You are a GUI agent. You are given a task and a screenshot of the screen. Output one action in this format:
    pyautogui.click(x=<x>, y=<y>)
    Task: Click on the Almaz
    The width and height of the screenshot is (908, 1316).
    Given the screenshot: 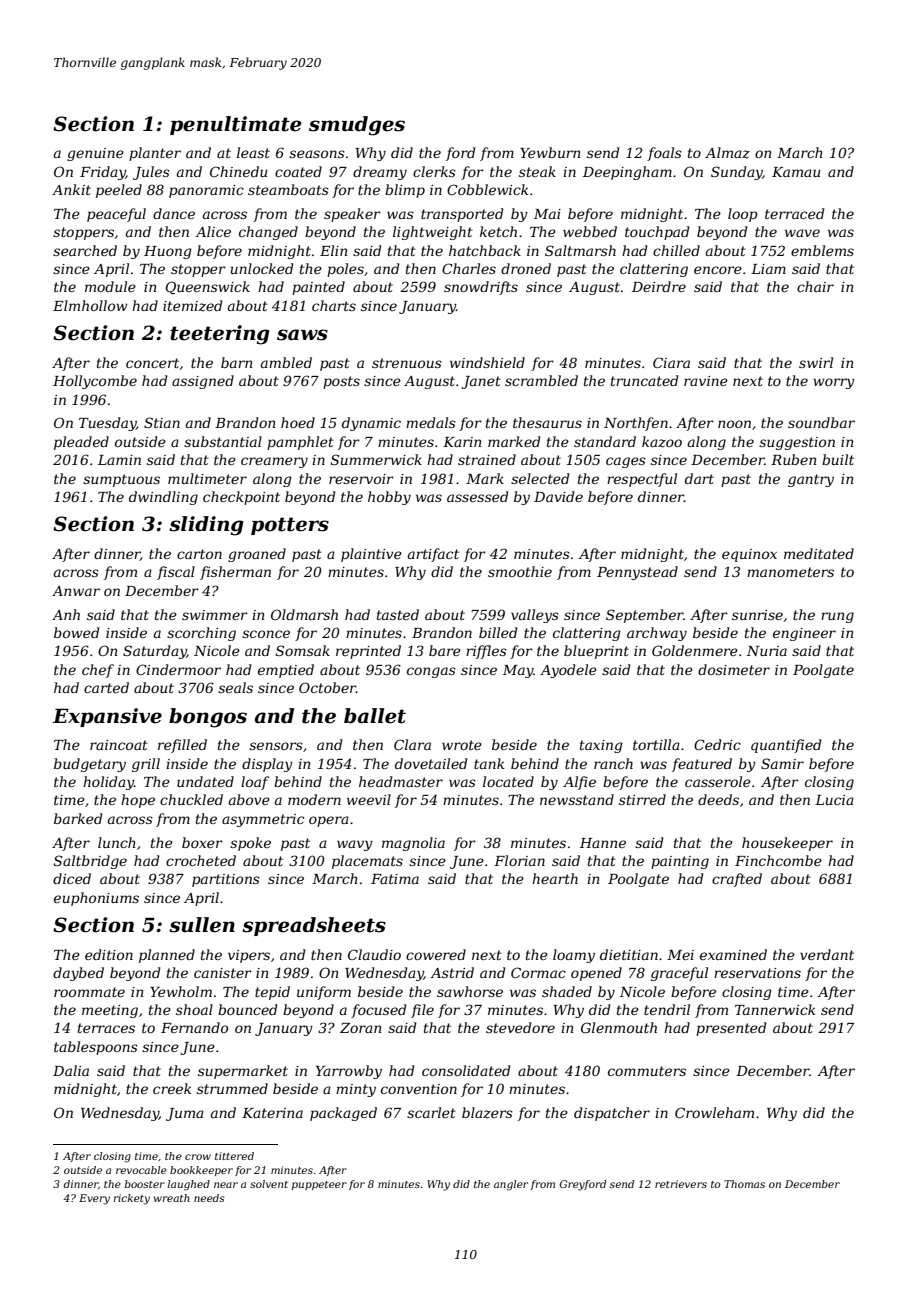 What is the action you would take?
    pyautogui.click(x=727, y=153)
